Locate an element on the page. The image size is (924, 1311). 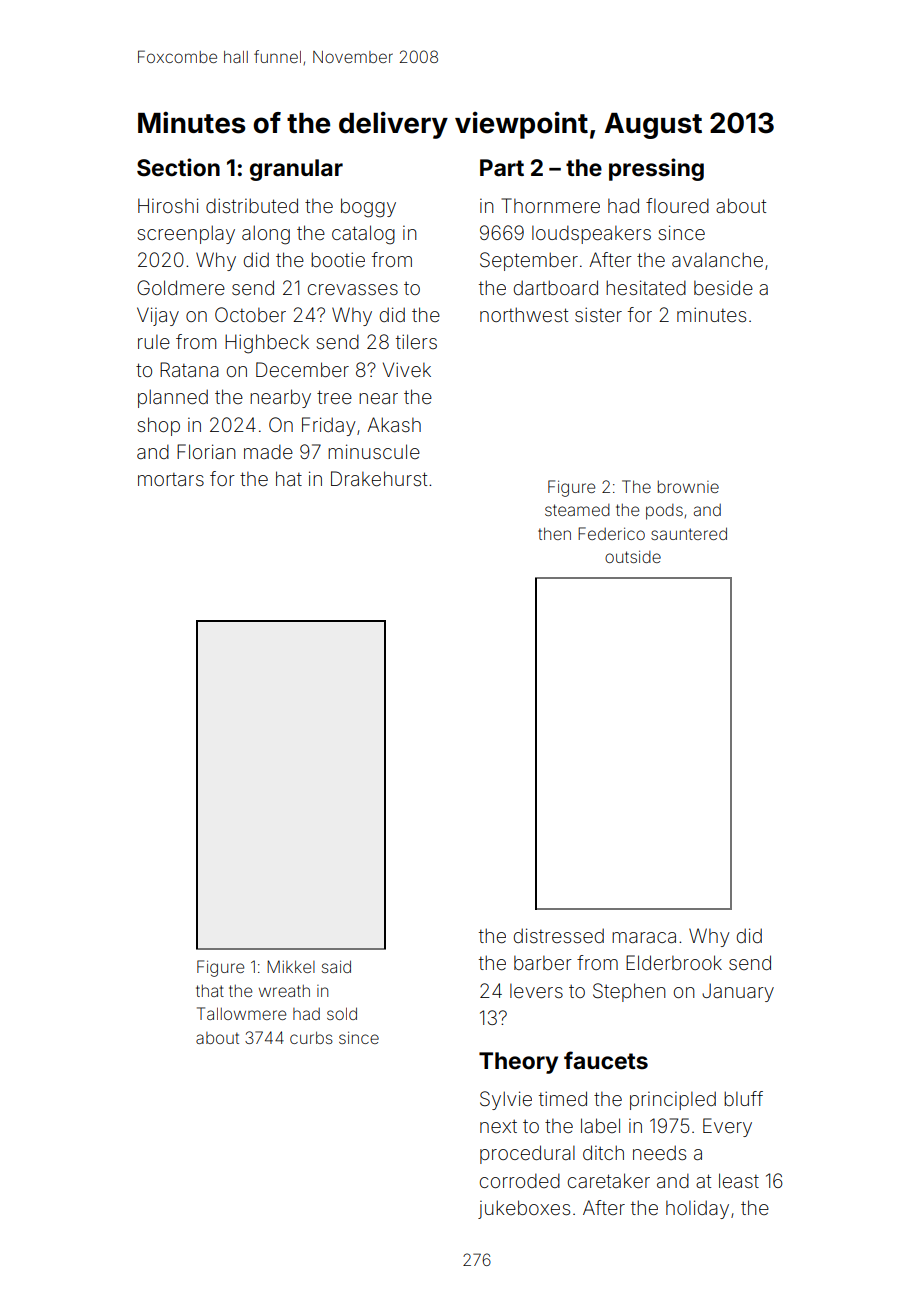
then is located at coordinates (554, 533).
